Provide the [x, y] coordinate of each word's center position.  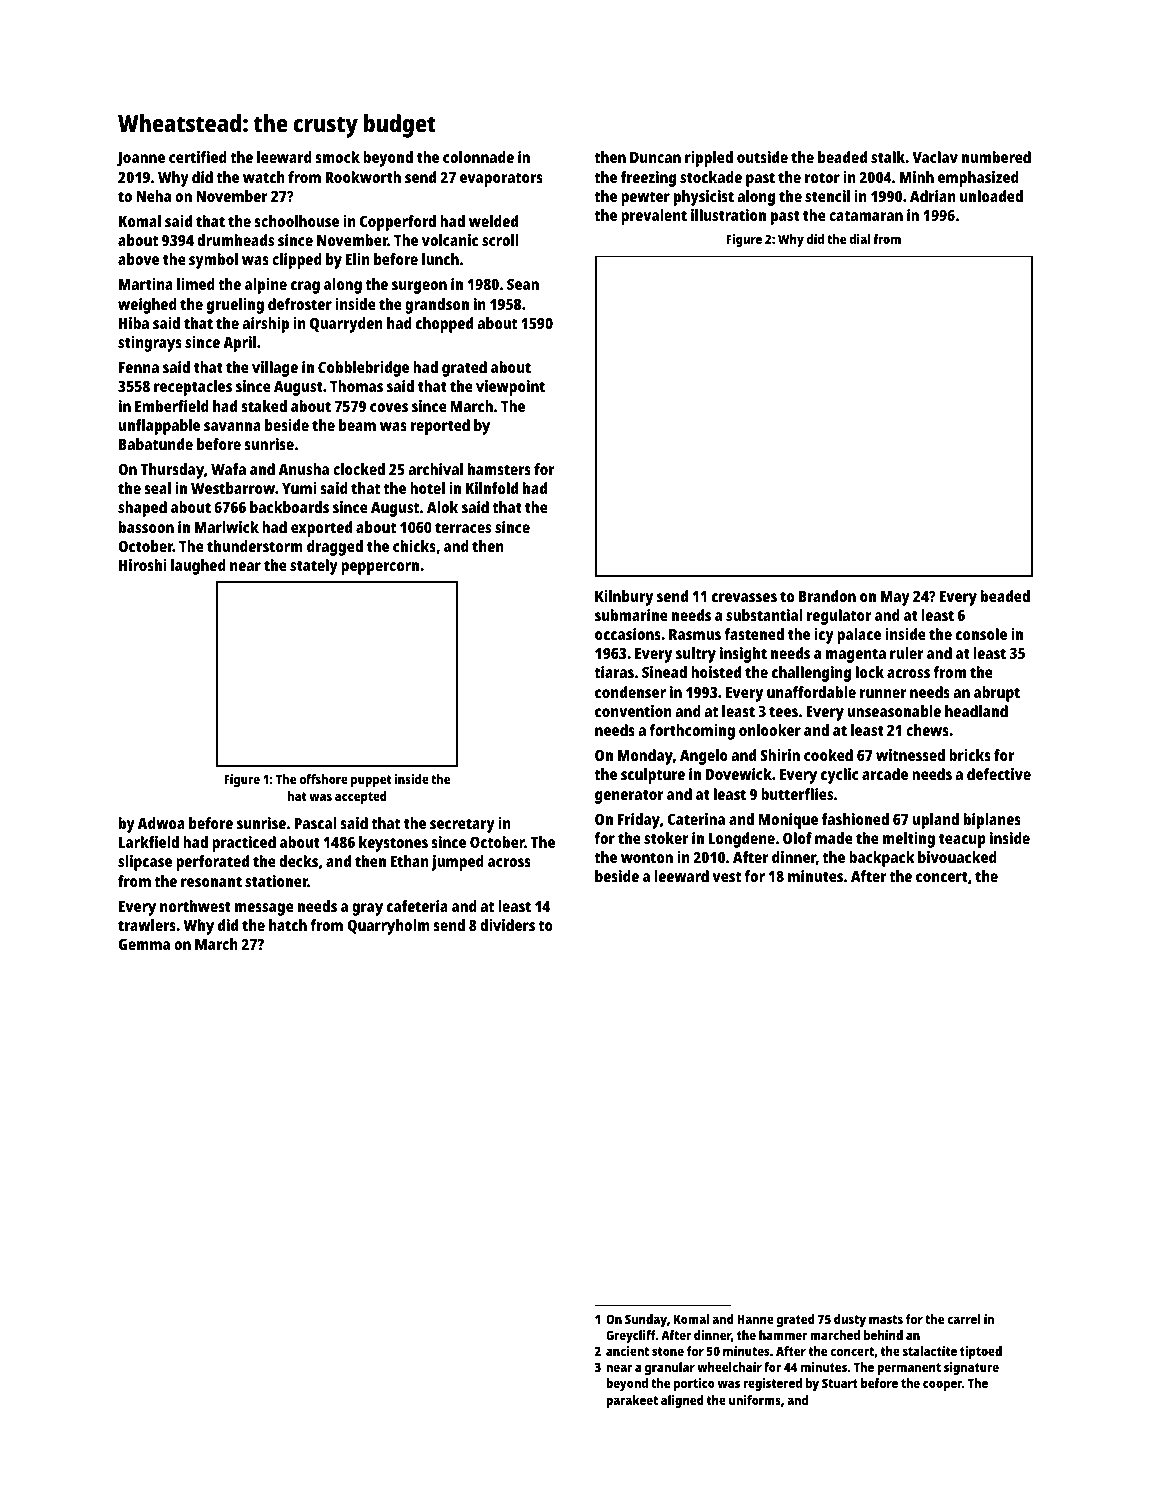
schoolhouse [296, 221]
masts [886, 1319]
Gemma [144, 944]
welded [493, 221]
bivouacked [957, 857]
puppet [371, 781]
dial [859, 239]
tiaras [614, 672]
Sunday [646, 1320]
